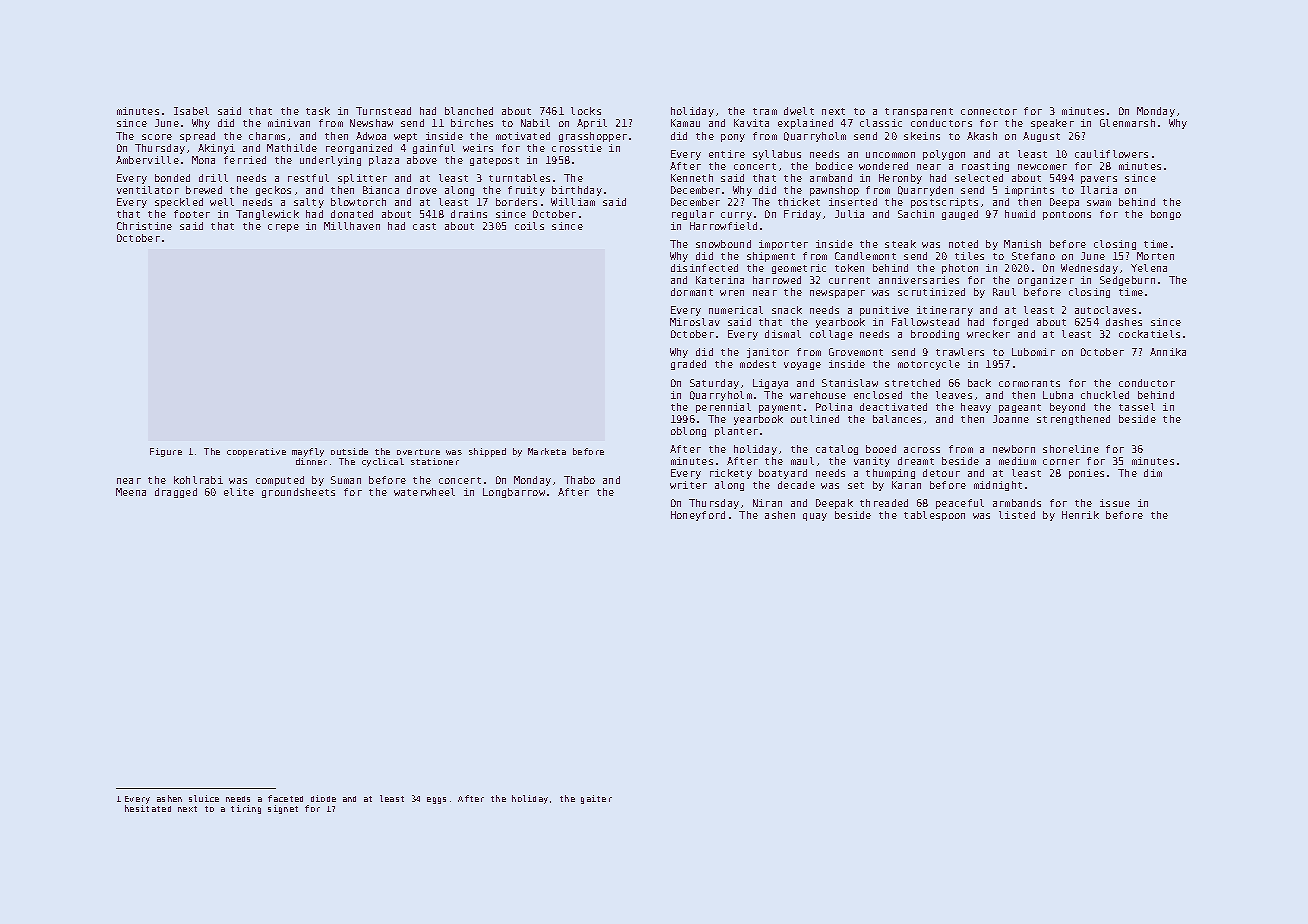 Image resolution: width=1308 pixels, height=924 pixels. I want to click on signet, so click(283, 809).
